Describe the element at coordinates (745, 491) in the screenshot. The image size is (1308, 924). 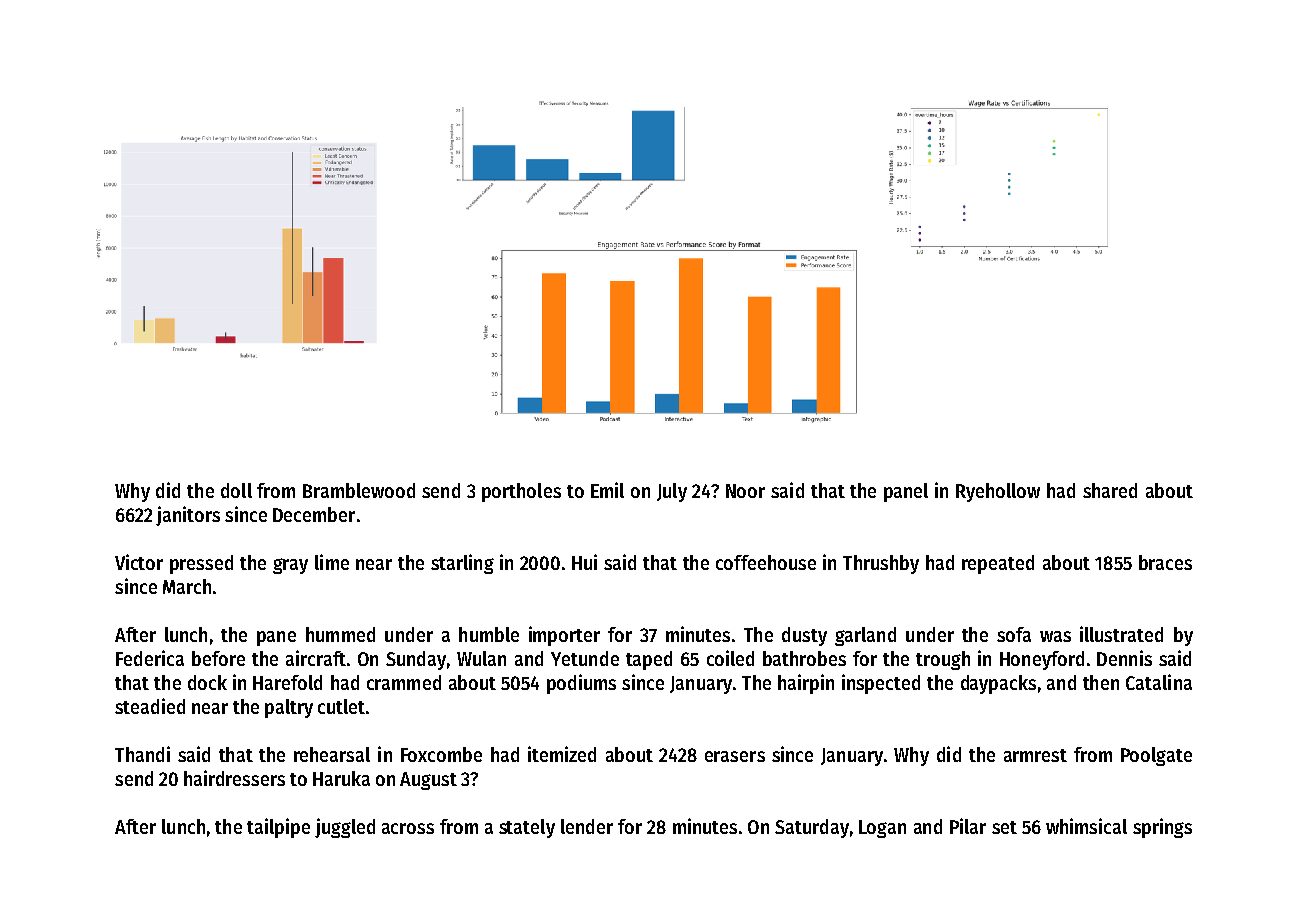
I see `Noor` at that location.
